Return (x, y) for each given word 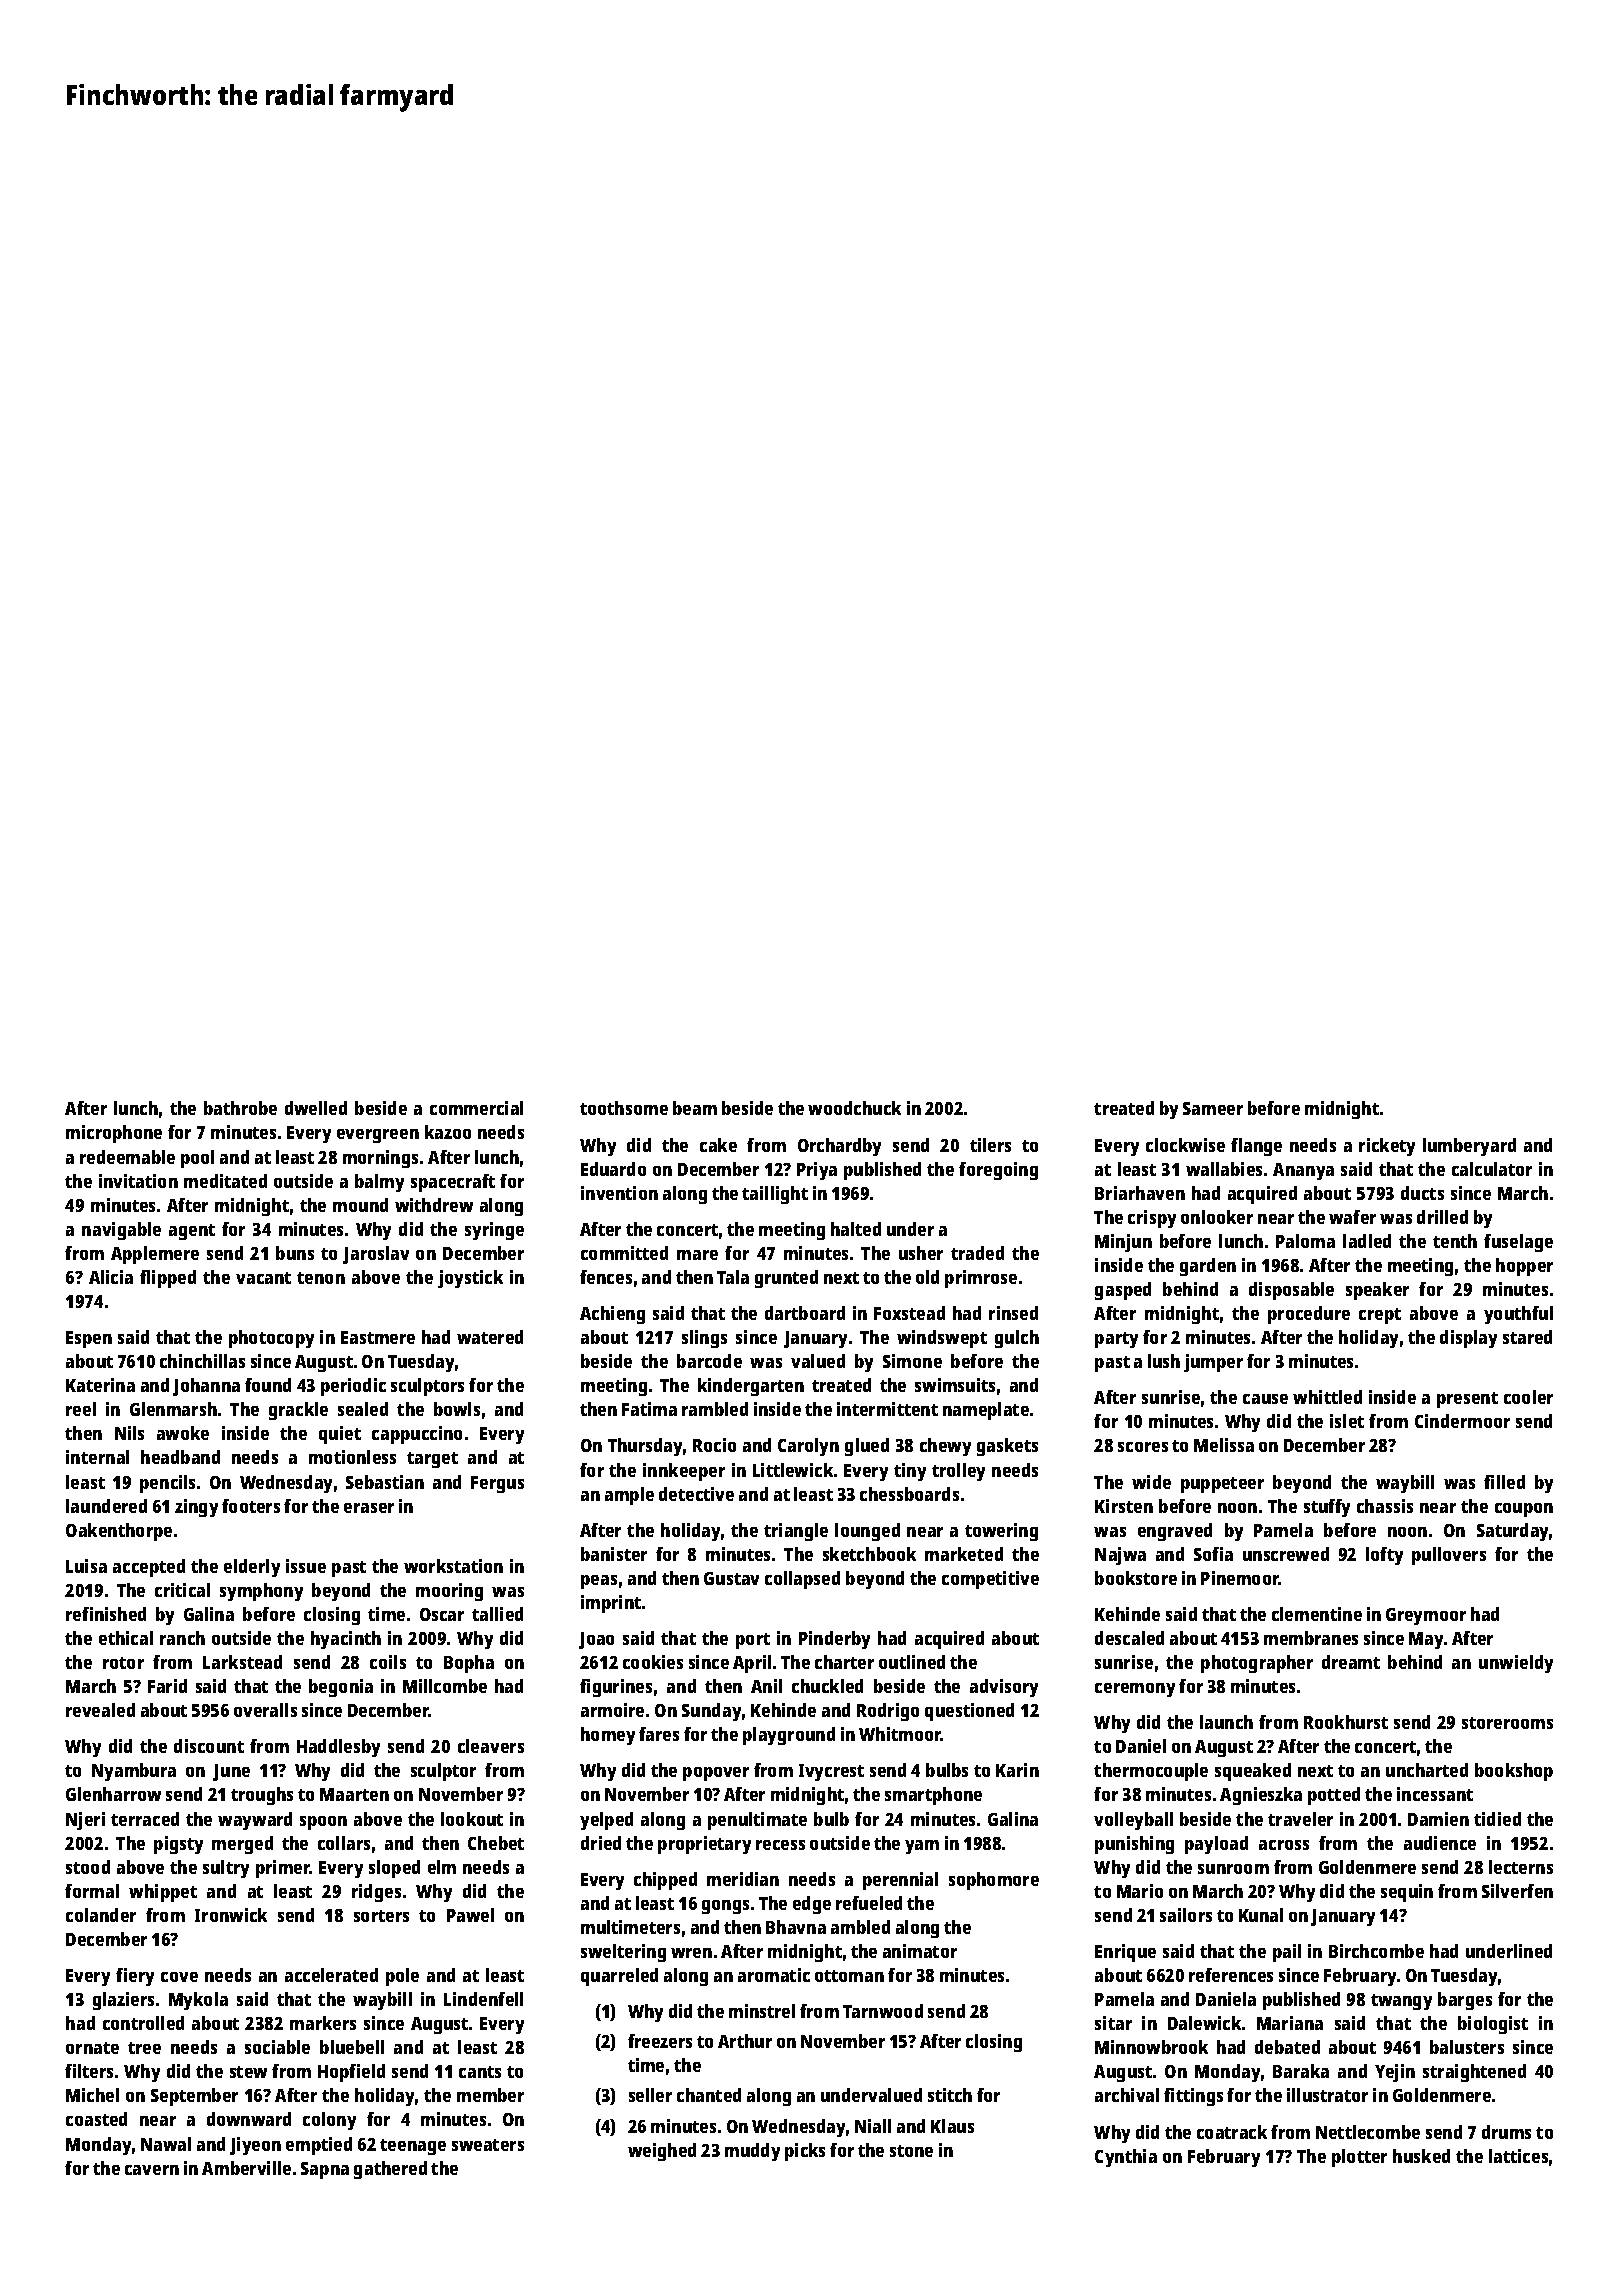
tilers (990, 1145)
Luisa (86, 1566)
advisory (1004, 1688)
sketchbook (869, 1554)
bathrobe (240, 1108)
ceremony (1135, 1690)
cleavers (491, 1746)
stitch (950, 2095)
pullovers (1449, 1556)
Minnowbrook (1151, 2047)
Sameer (1213, 1108)
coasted (96, 2119)
